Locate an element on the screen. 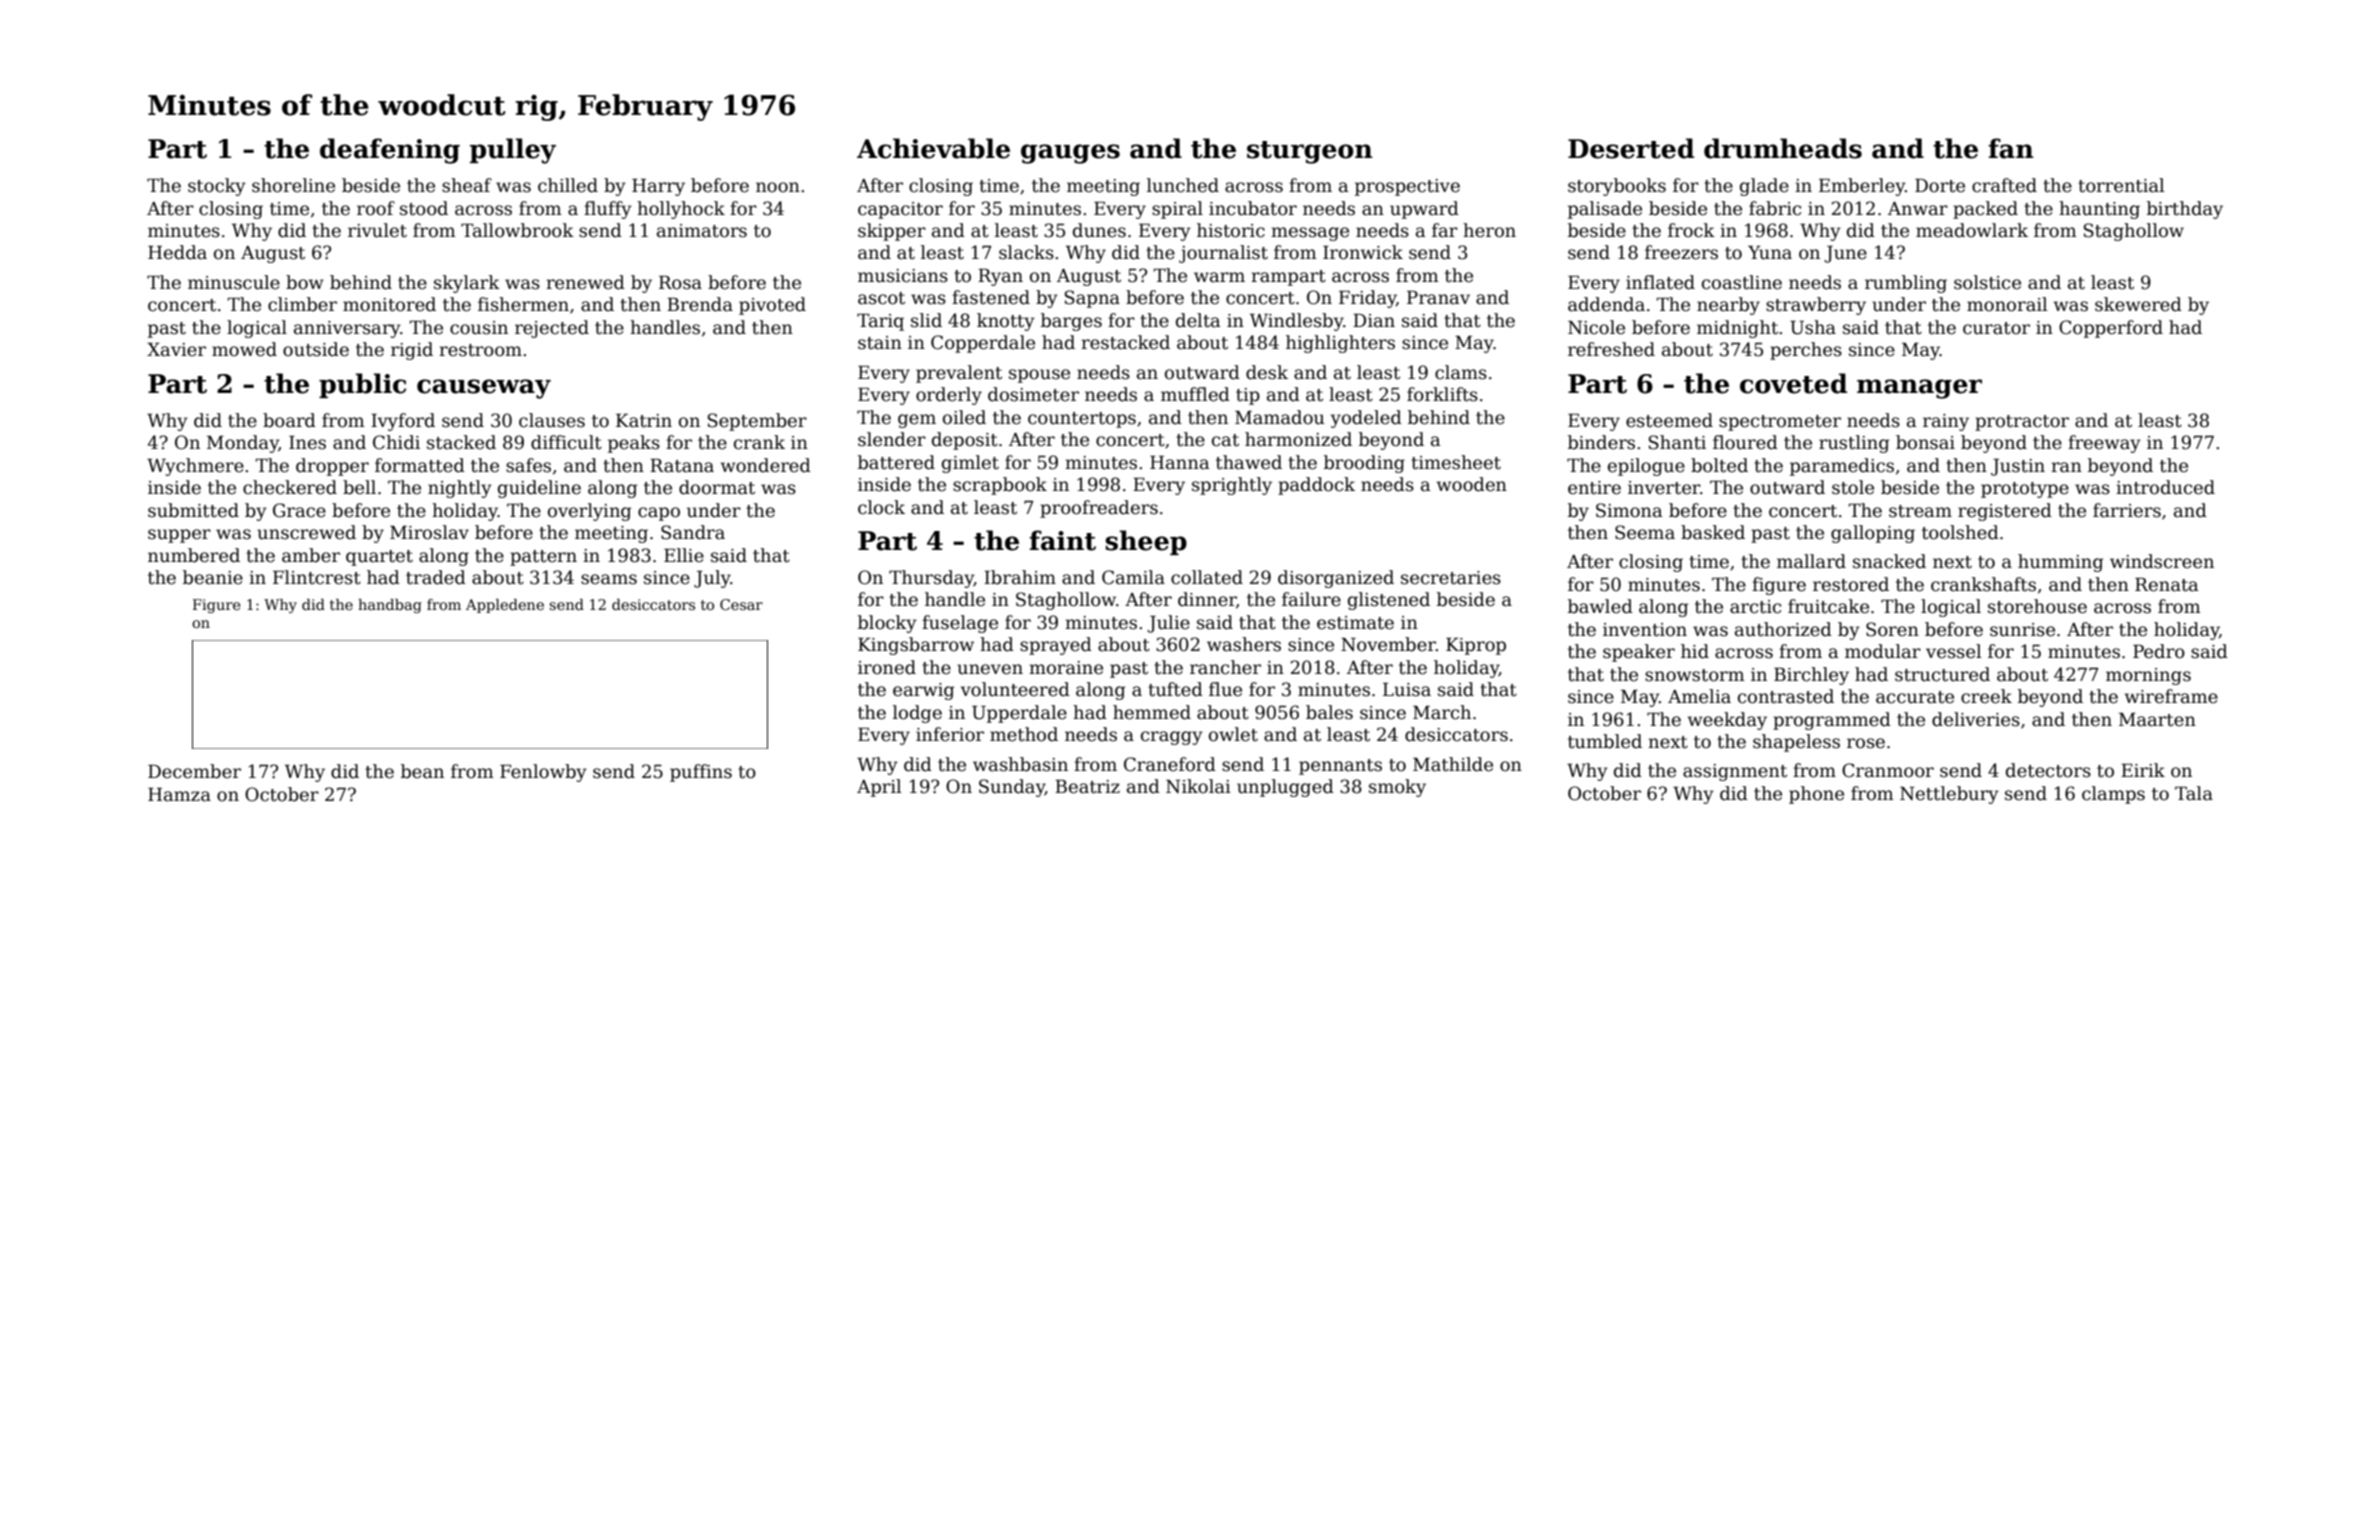 This screenshot has height=1540, width=2380. stocky is located at coordinates (217, 187).
